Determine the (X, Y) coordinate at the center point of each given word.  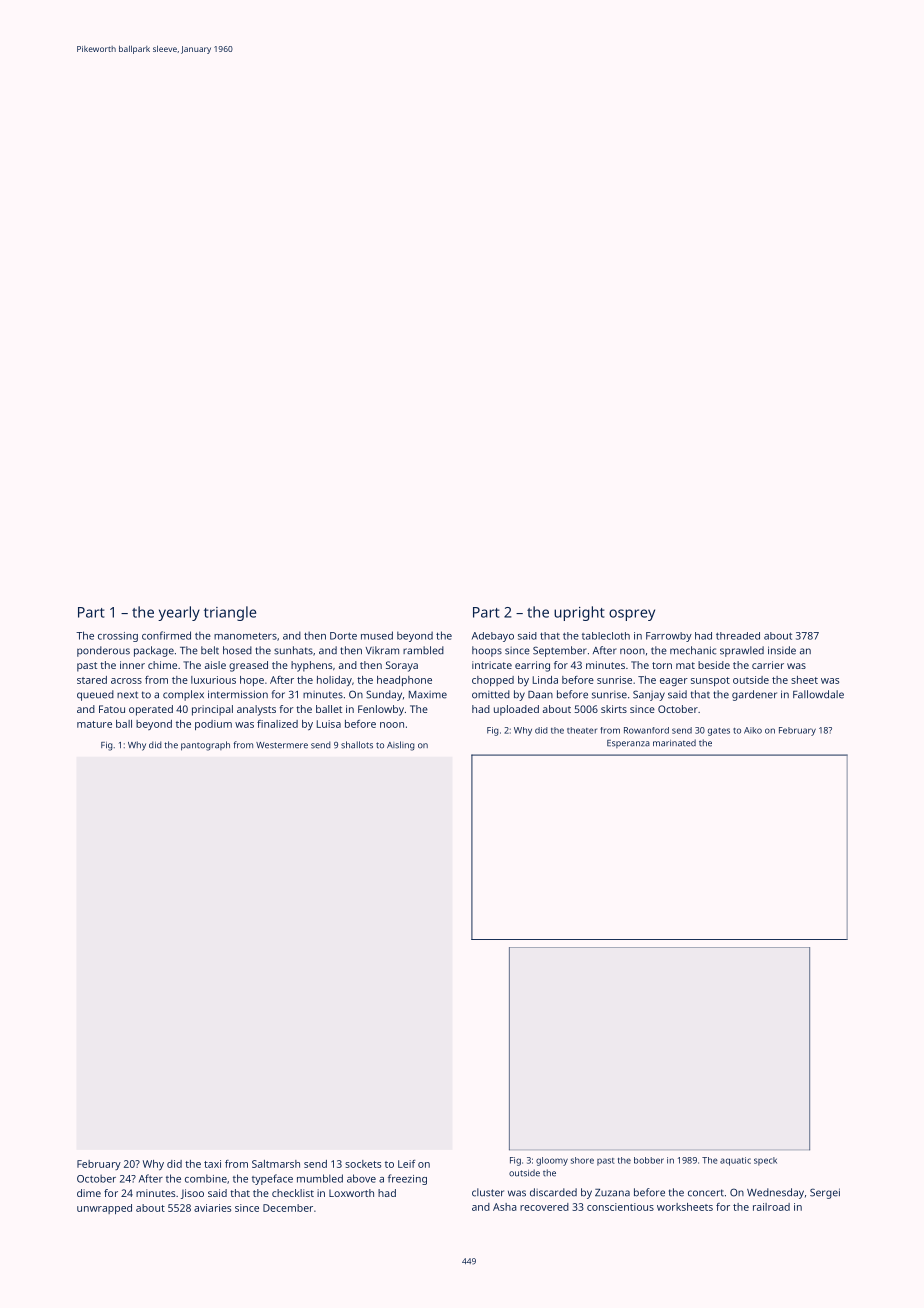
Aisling (401, 746)
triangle (230, 613)
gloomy (552, 1161)
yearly (179, 613)
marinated (674, 743)
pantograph (205, 746)
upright (579, 613)
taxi (212, 1164)
